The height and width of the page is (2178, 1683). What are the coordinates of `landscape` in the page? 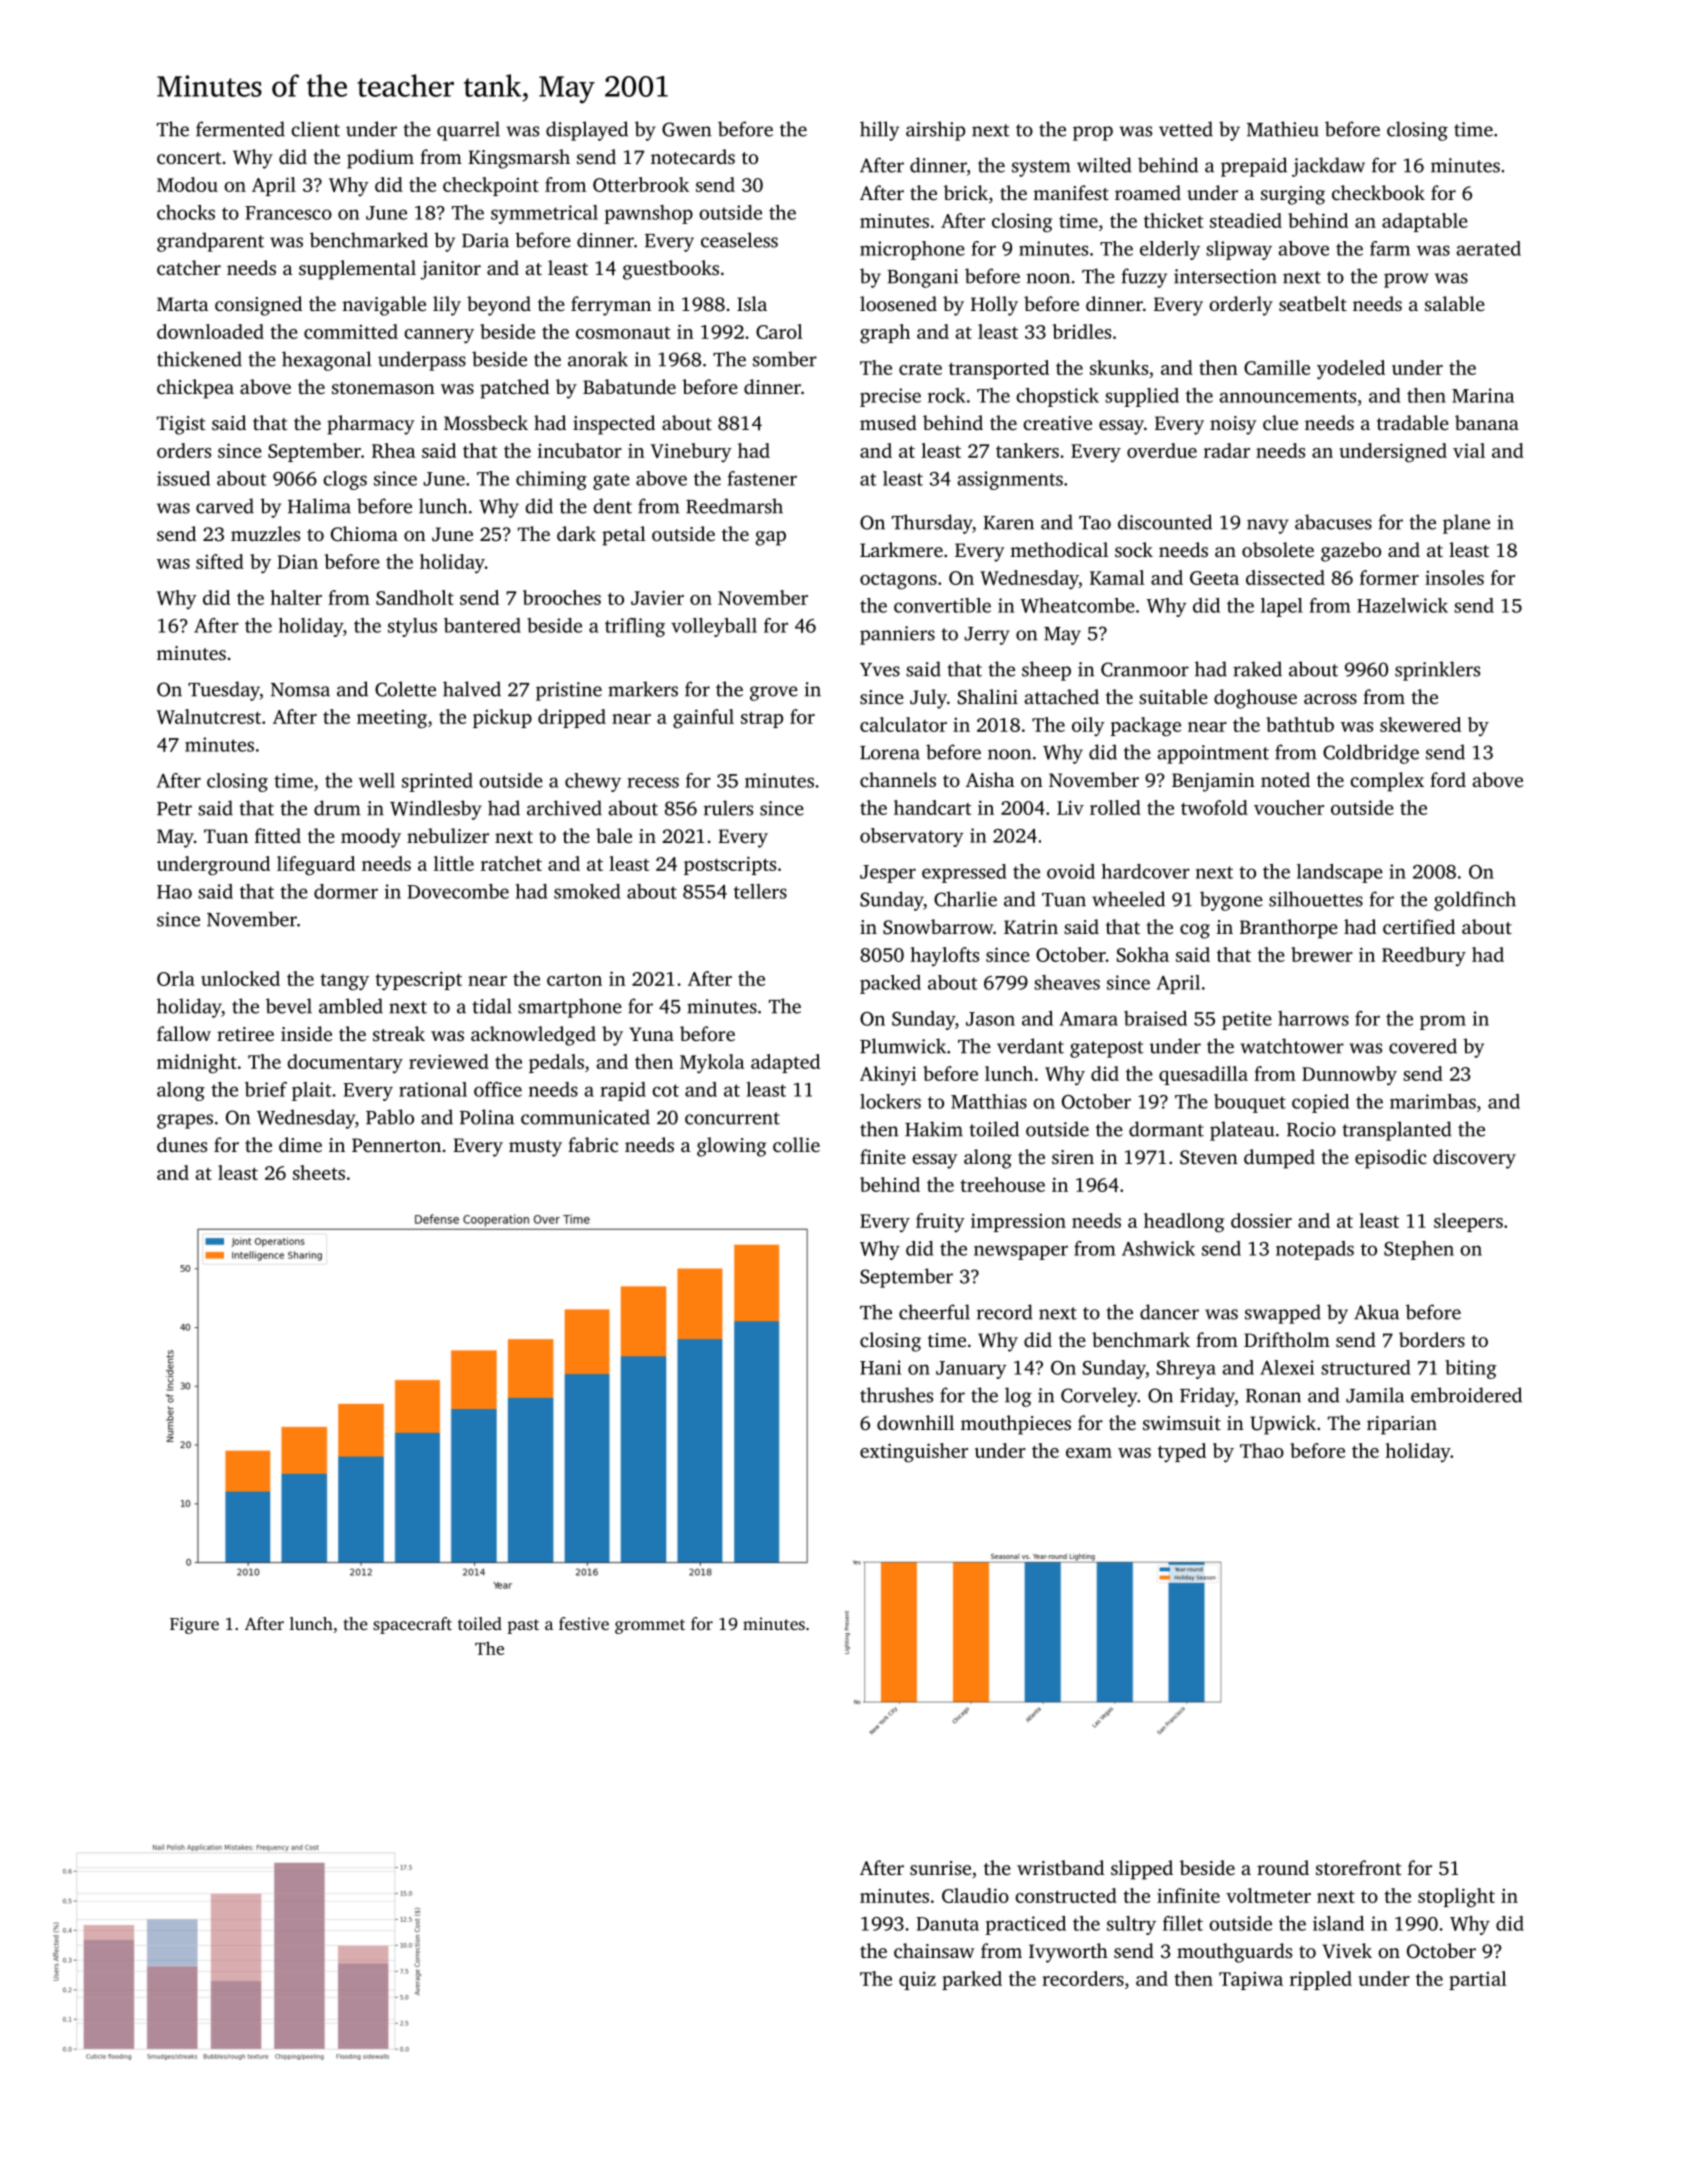 It's located at (1340, 873).
